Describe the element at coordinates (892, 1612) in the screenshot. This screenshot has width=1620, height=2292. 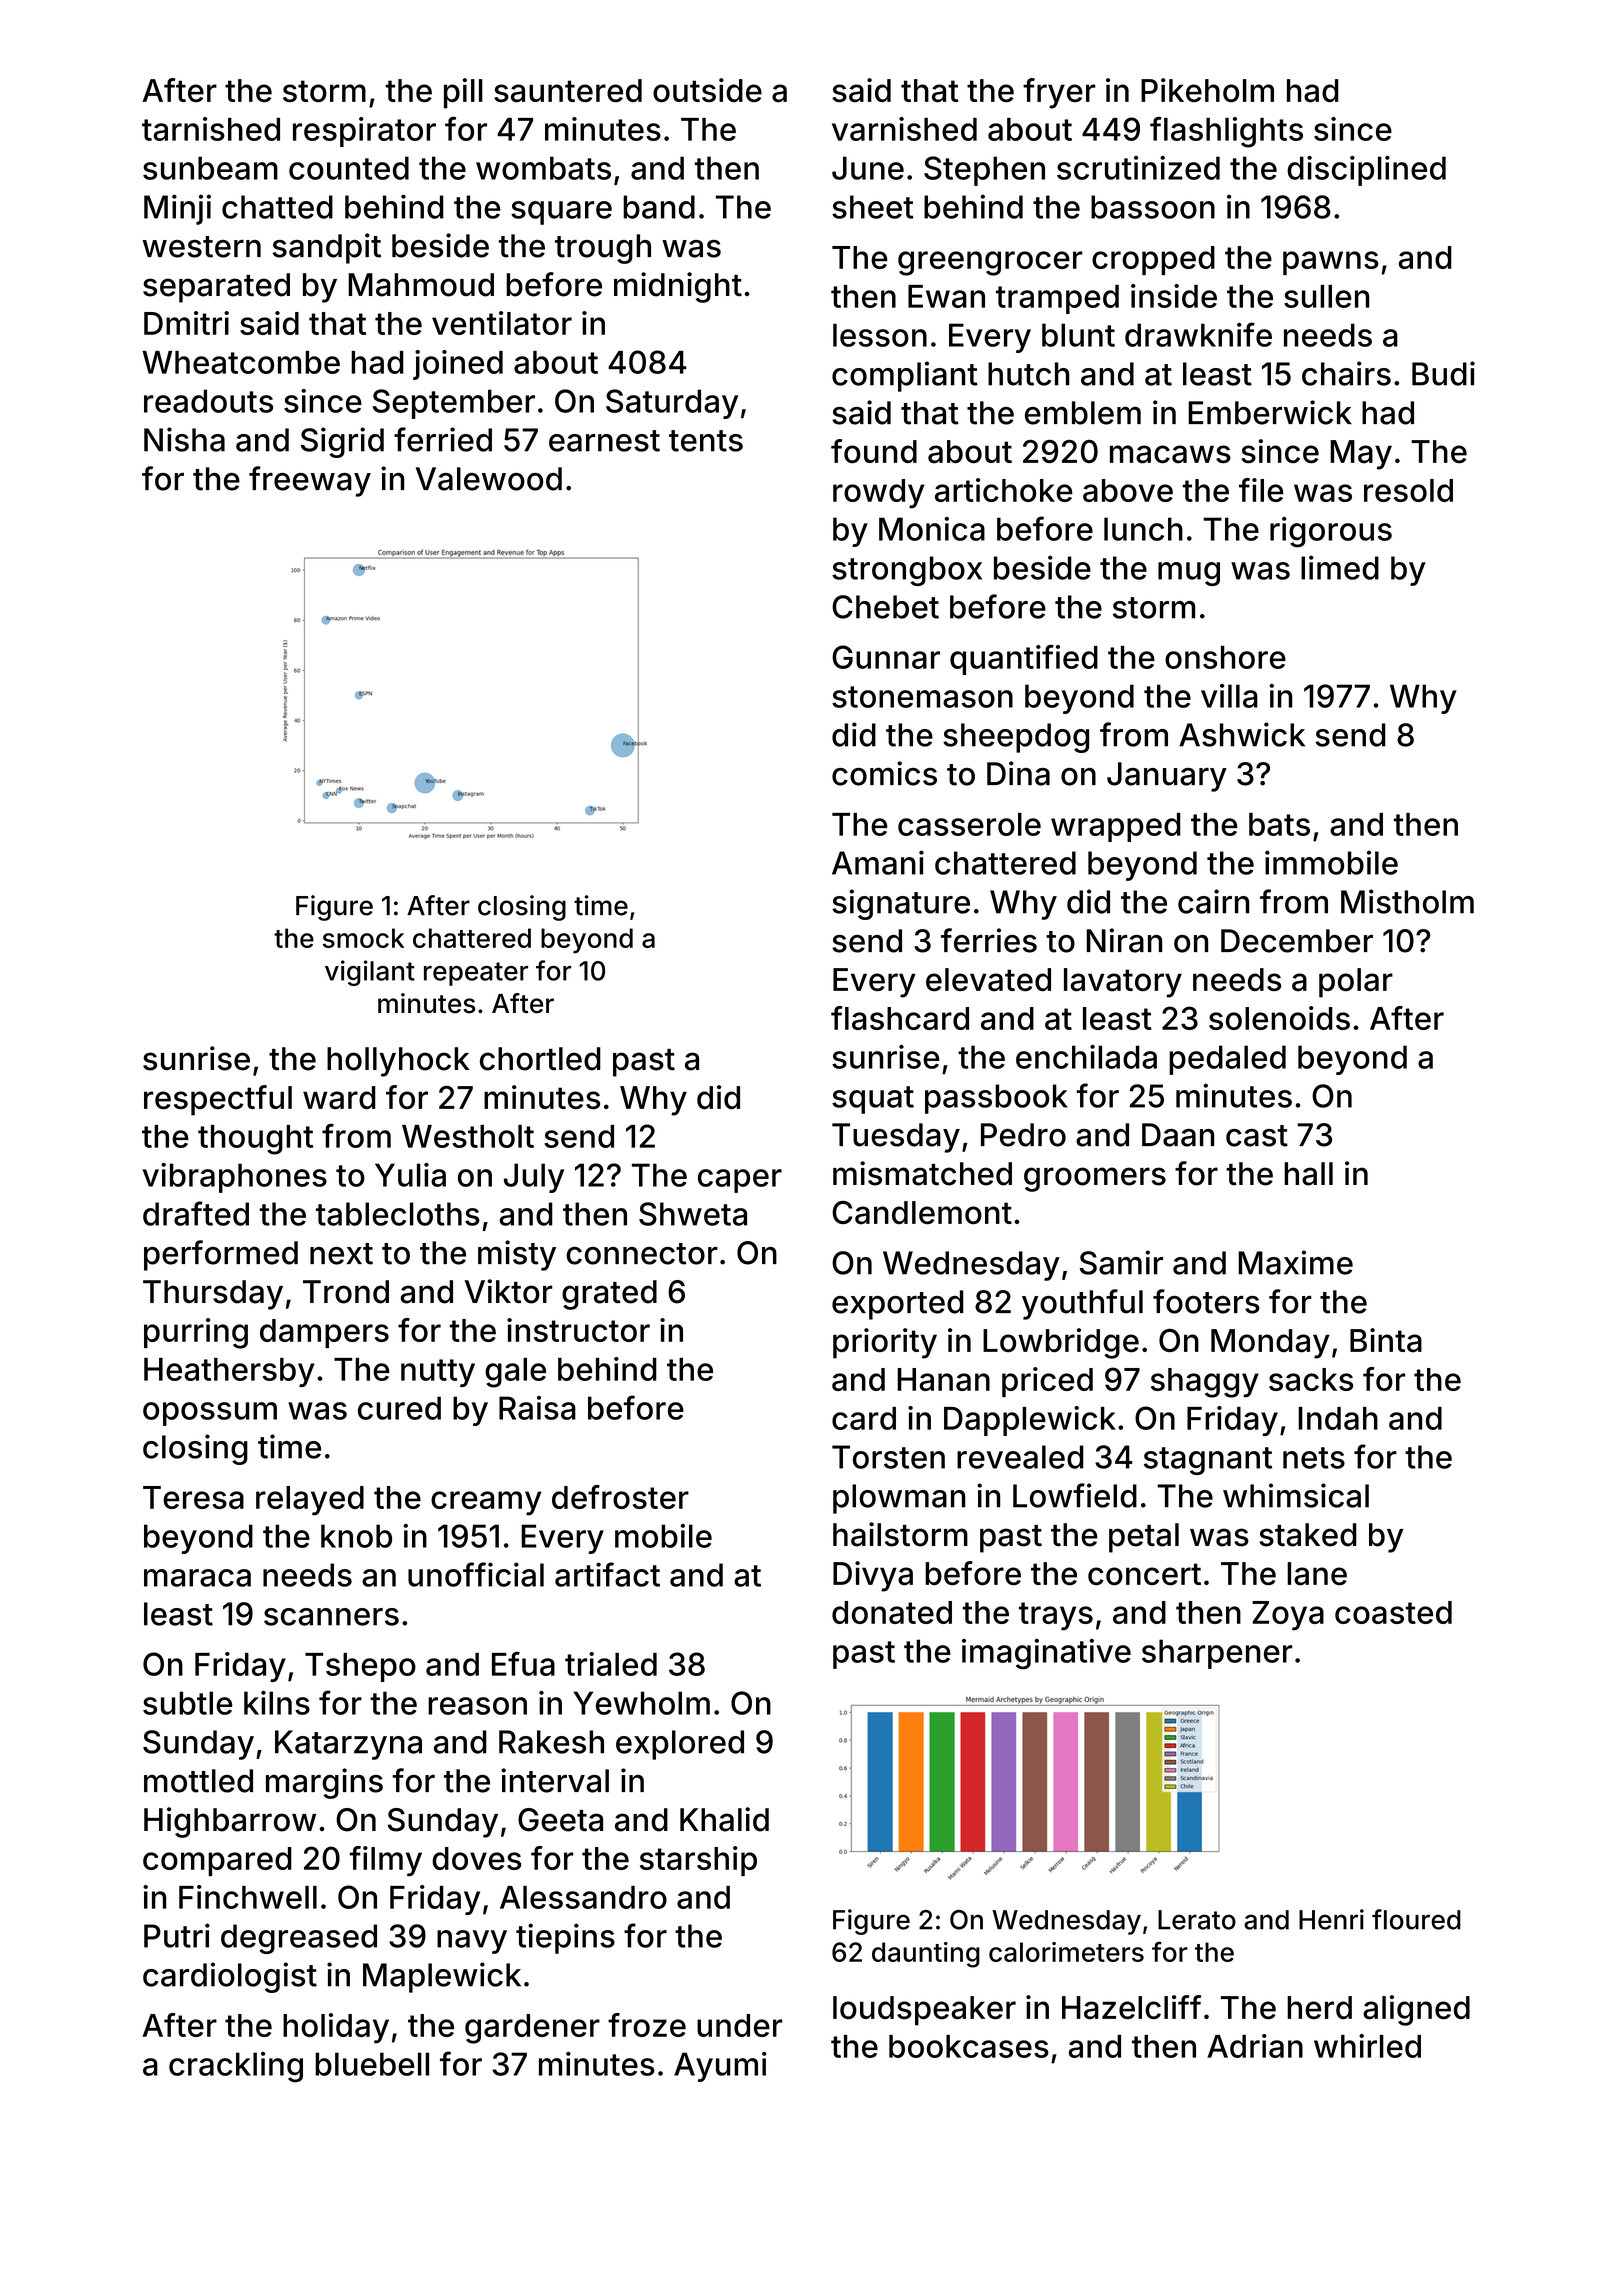
I see `donated` at that location.
